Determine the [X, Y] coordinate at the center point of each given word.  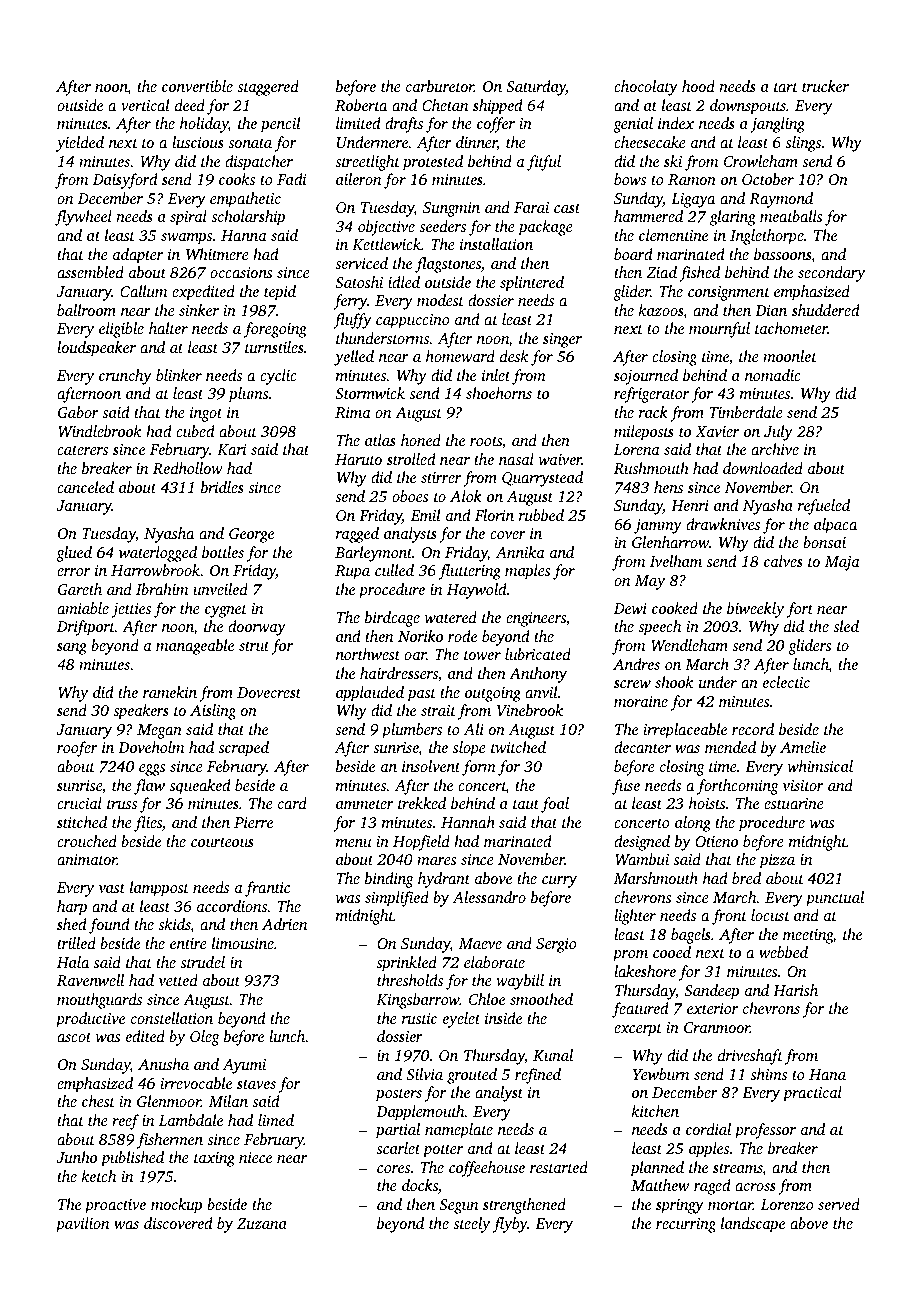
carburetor [440, 86]
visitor [803, 785]
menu [353, 843]
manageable [195, 647]
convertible [197, 86]
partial [397, 1131]
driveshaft [750, 1057]
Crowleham [761, 161]
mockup [176, 1206]
